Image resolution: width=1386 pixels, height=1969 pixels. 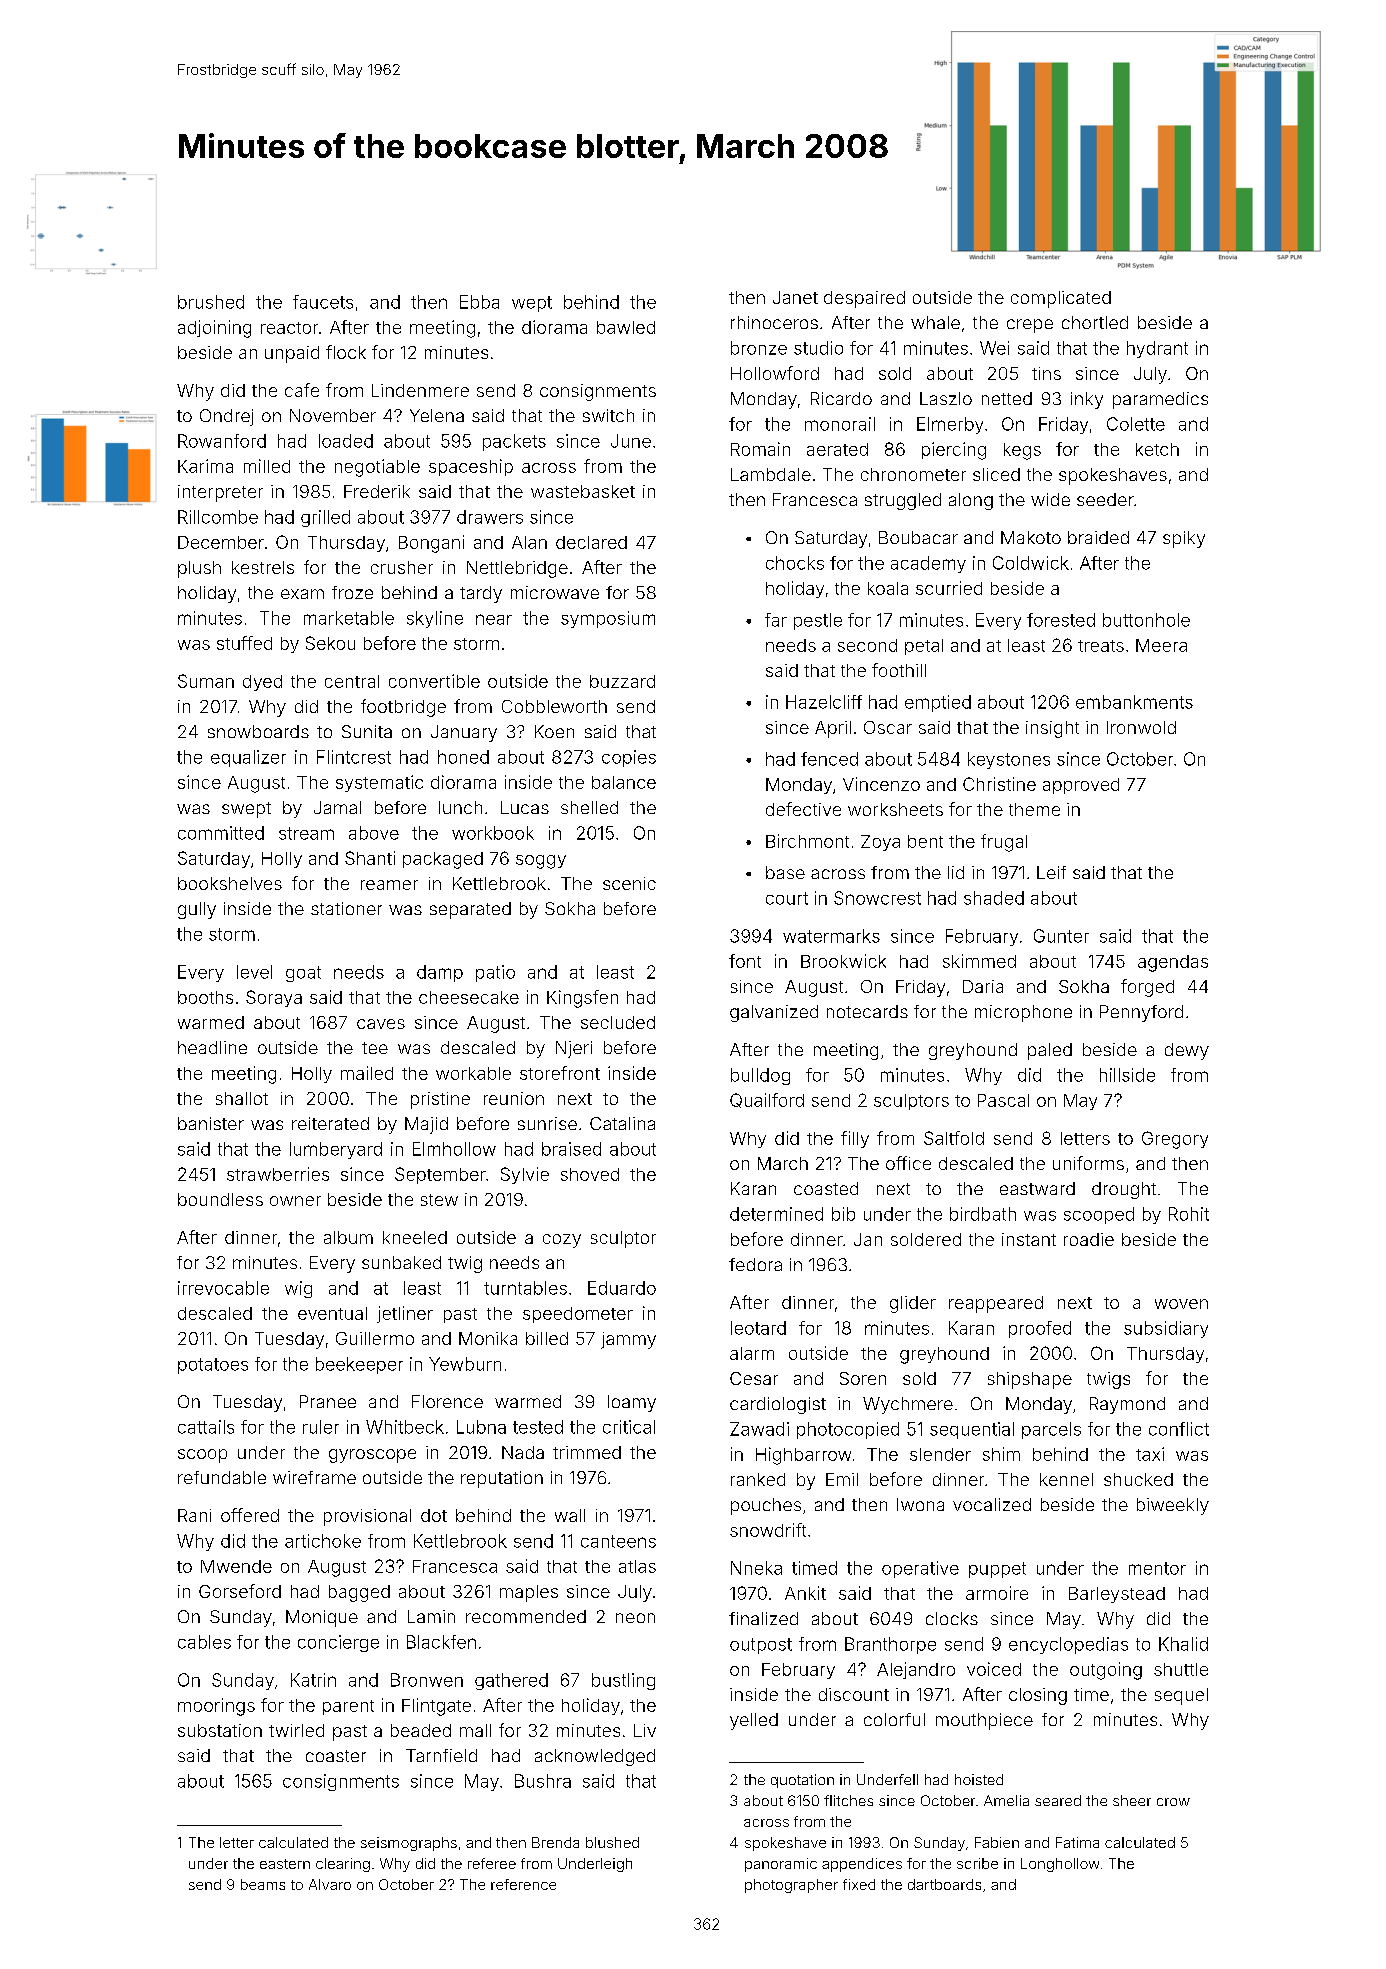 I want to click on sheer, so click(x=1132, y=1800).
